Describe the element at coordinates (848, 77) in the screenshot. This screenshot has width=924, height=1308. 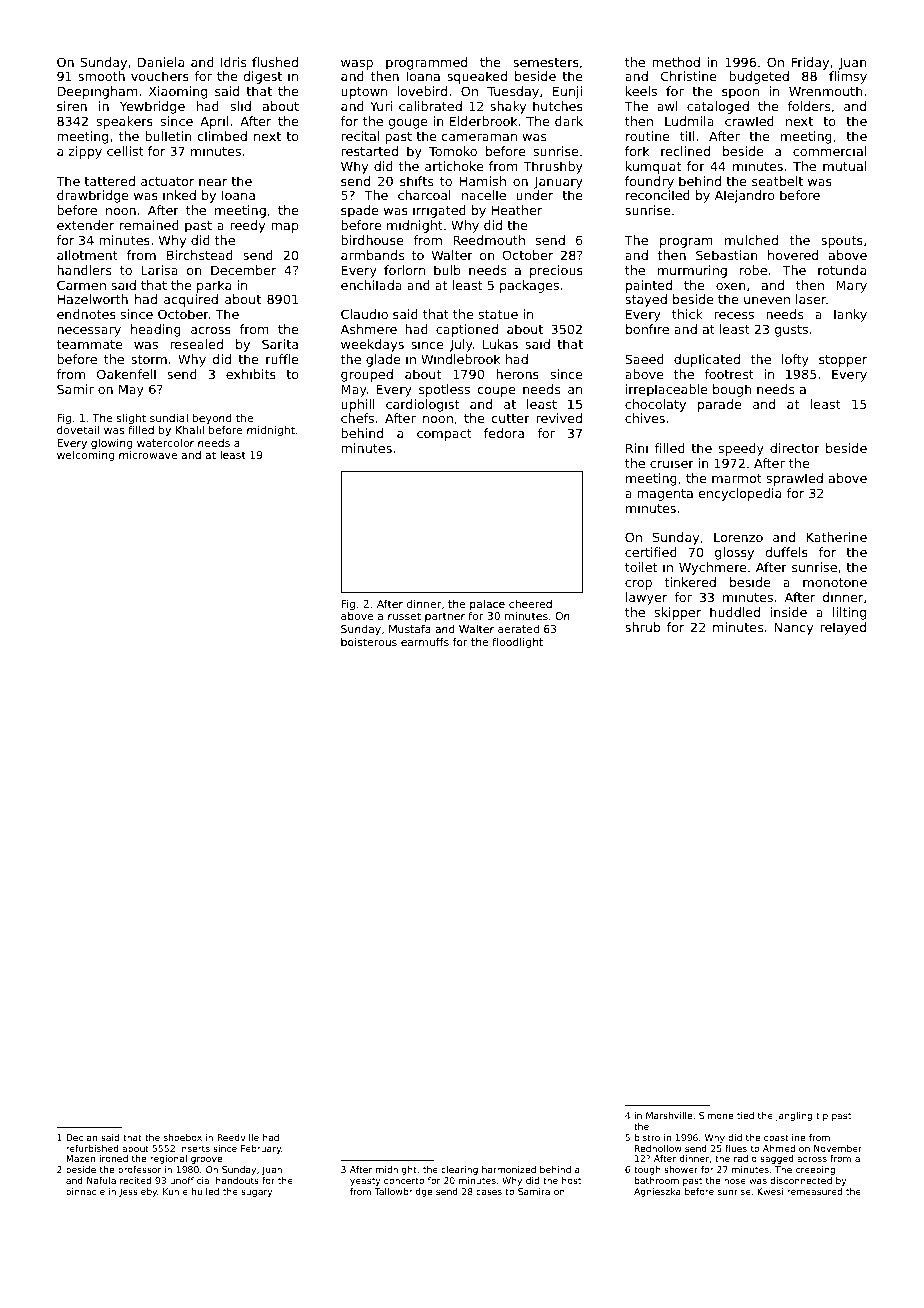
I see `flimsy` at that location.
